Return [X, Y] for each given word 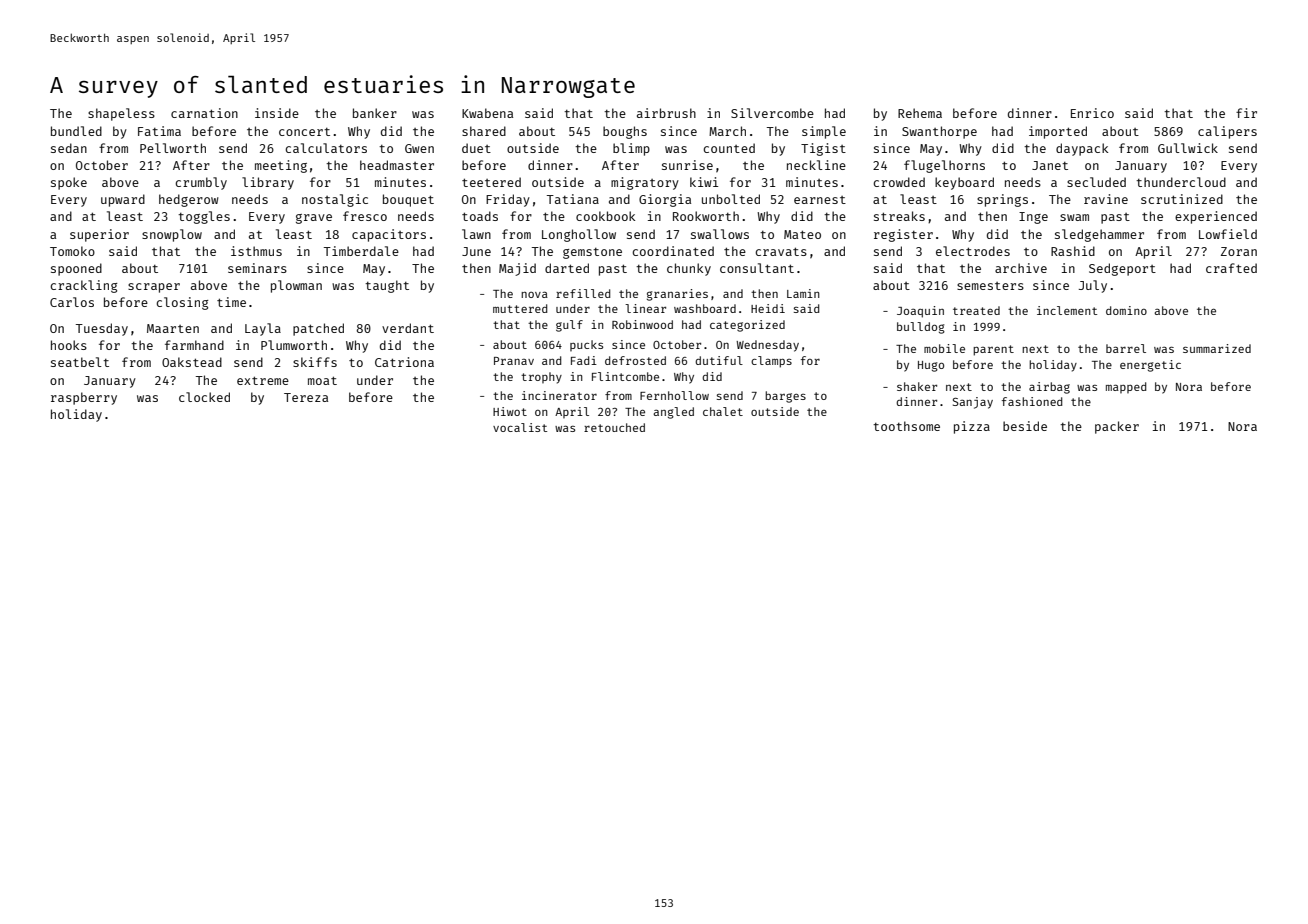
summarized [1217, 348]
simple [824, 132]
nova [534, 294]
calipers [1227, 132]
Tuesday [102, 329]
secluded [1096, 182]
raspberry [84, 398]
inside [277, 113]
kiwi [704, 182]
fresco [365, 216]
